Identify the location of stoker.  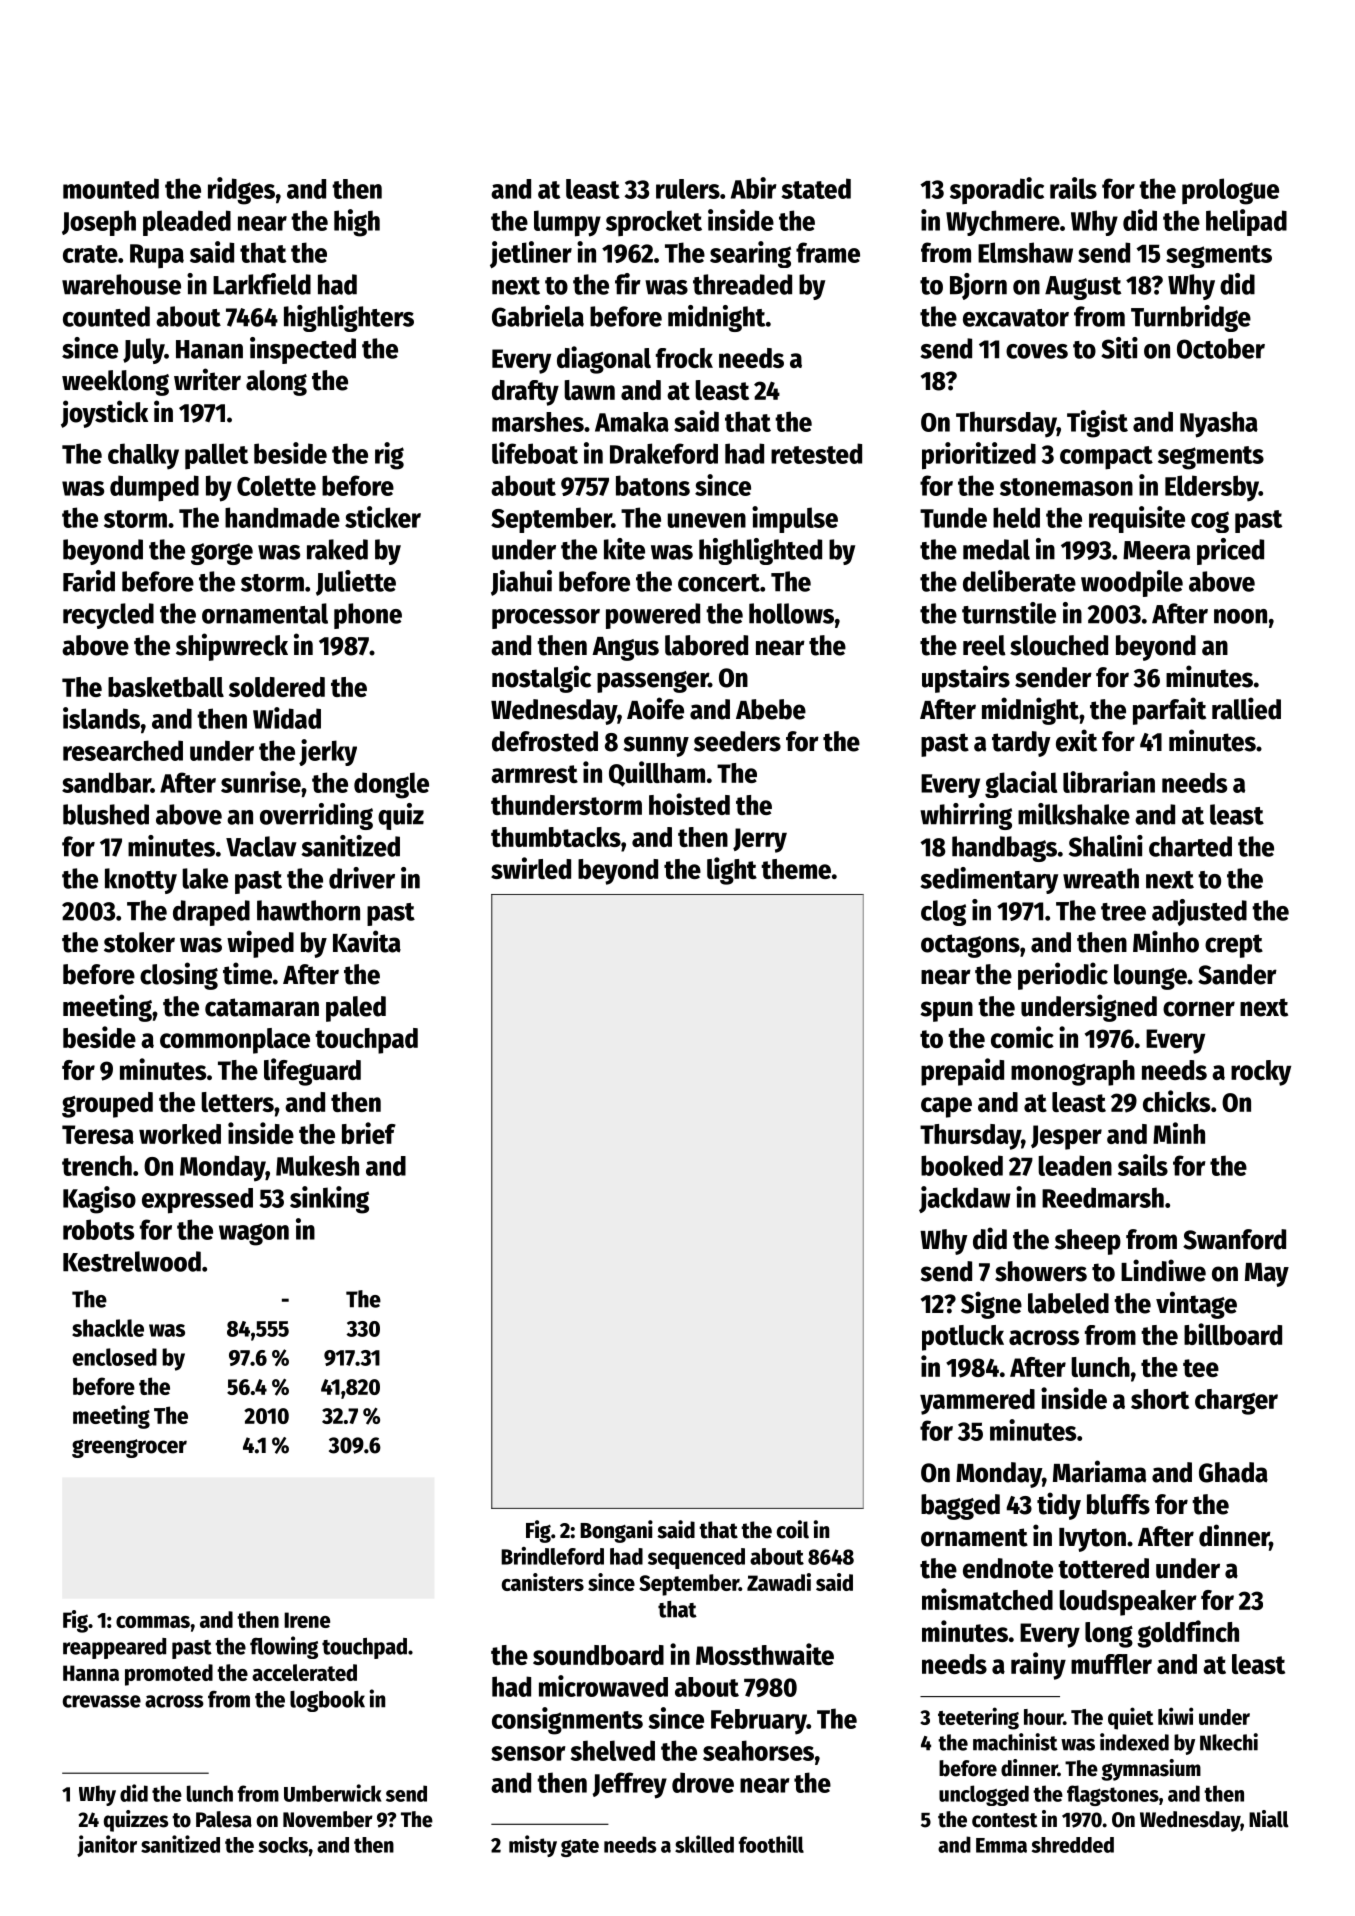
(139, 942).
